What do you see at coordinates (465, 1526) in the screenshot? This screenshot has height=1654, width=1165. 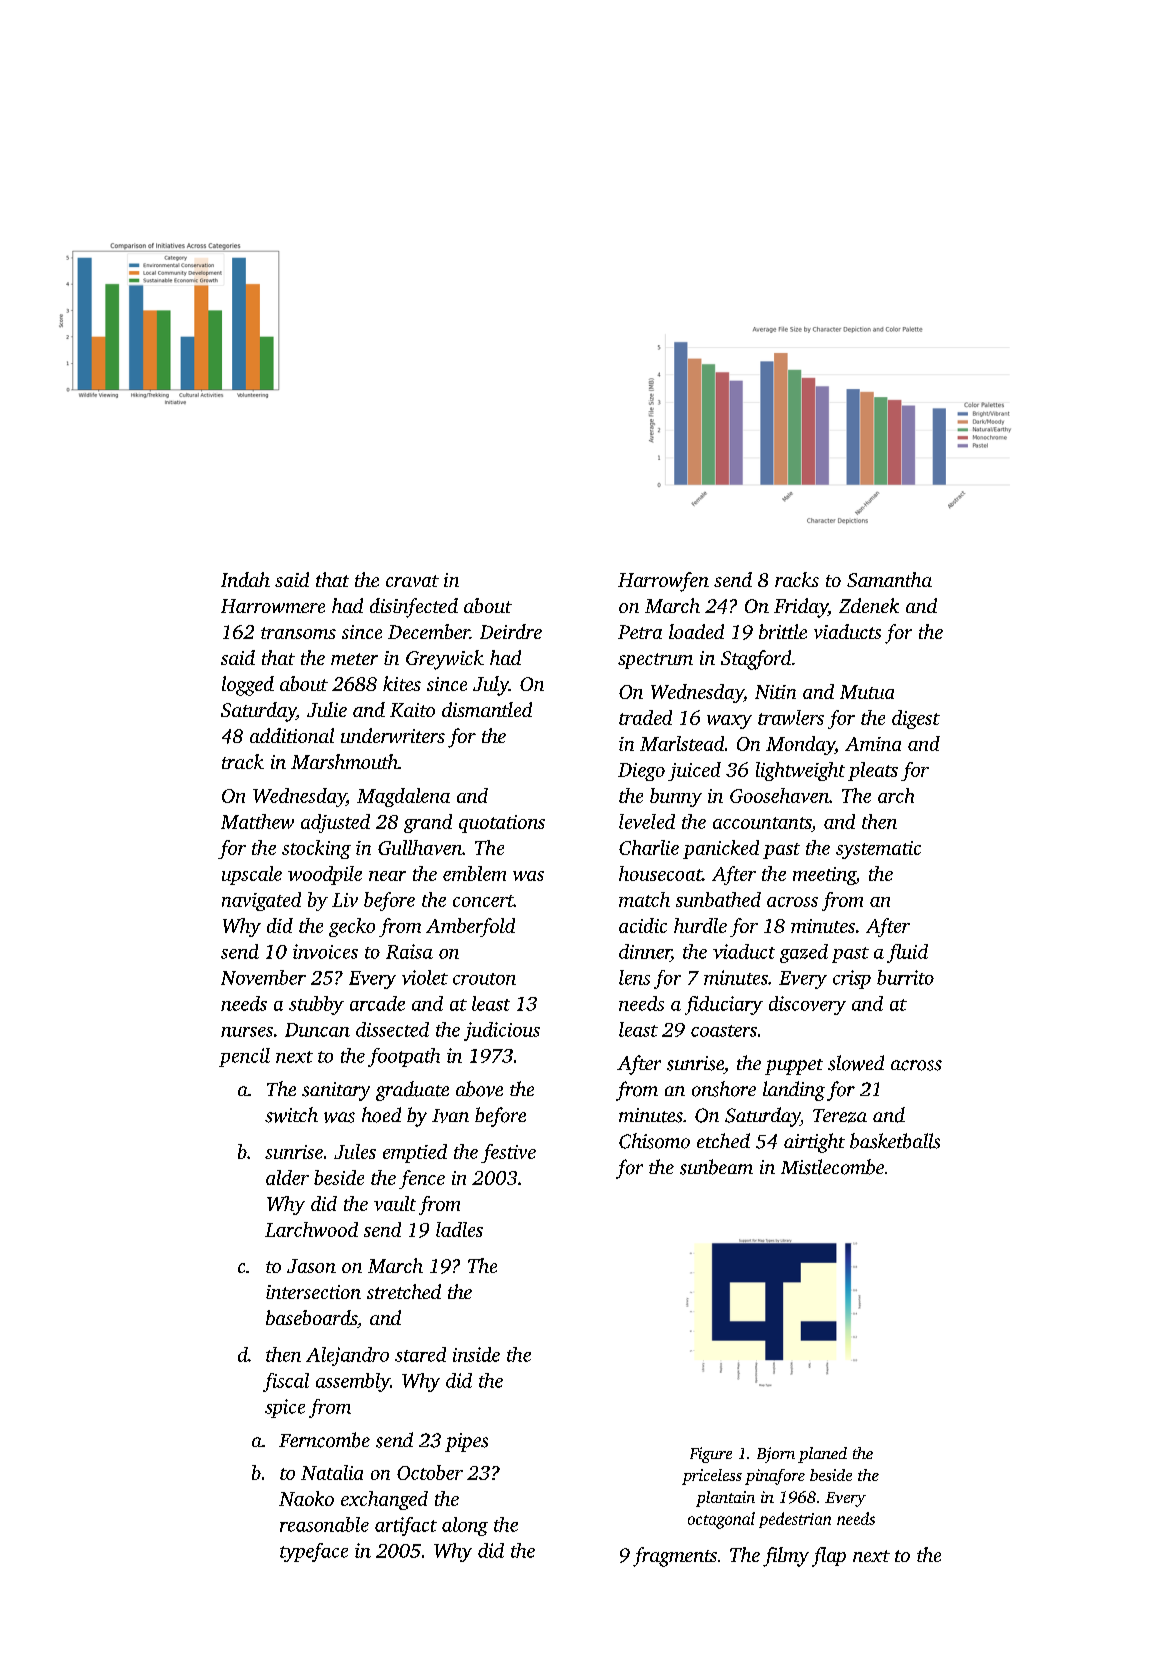 I see `along` at bounding box center [465, 1526].
